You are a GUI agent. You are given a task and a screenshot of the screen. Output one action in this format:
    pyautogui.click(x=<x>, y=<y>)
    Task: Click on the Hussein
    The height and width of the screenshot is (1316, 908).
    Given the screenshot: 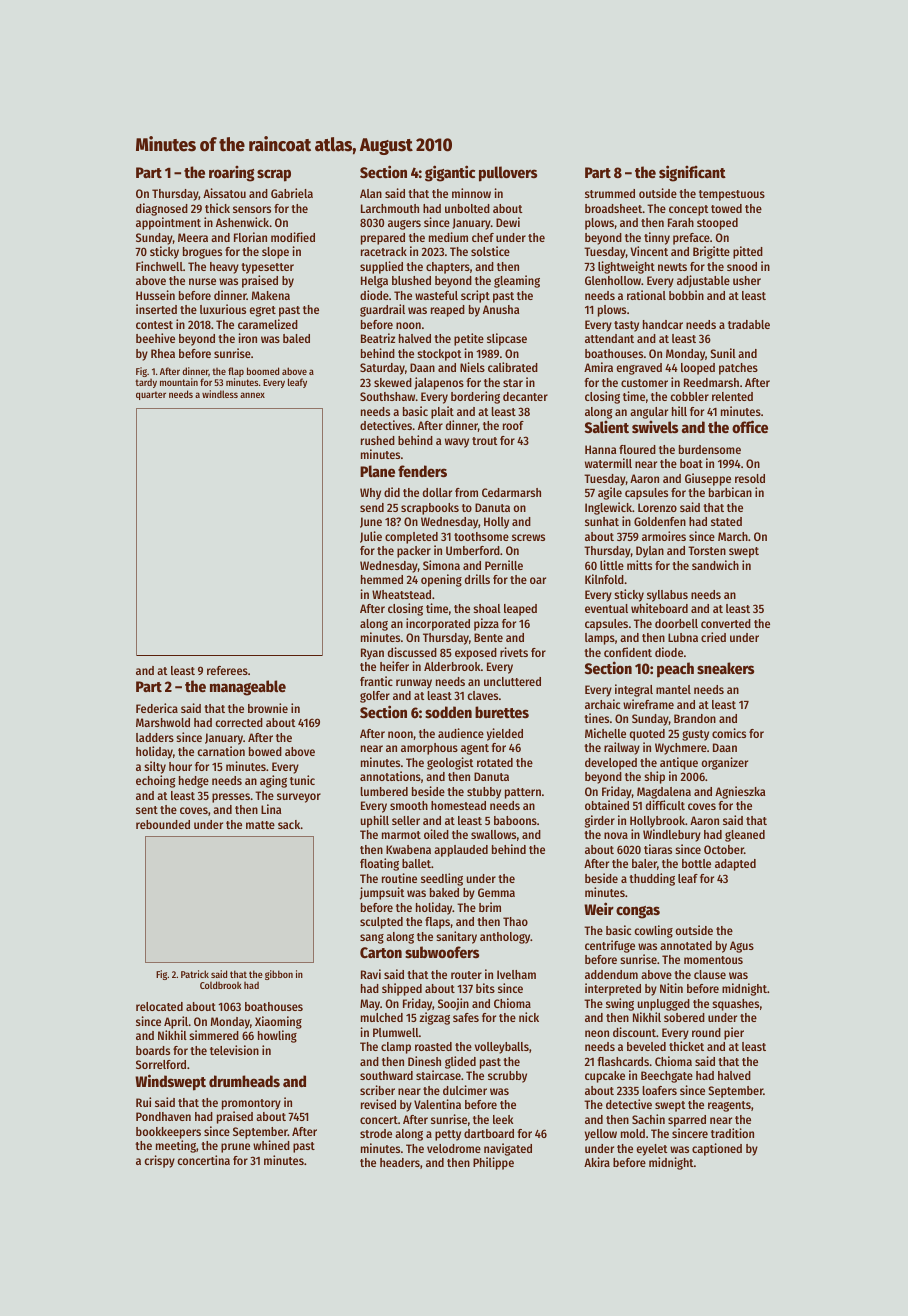 What is the action you would take?
    pyautogui.click(x=155, y=295)
